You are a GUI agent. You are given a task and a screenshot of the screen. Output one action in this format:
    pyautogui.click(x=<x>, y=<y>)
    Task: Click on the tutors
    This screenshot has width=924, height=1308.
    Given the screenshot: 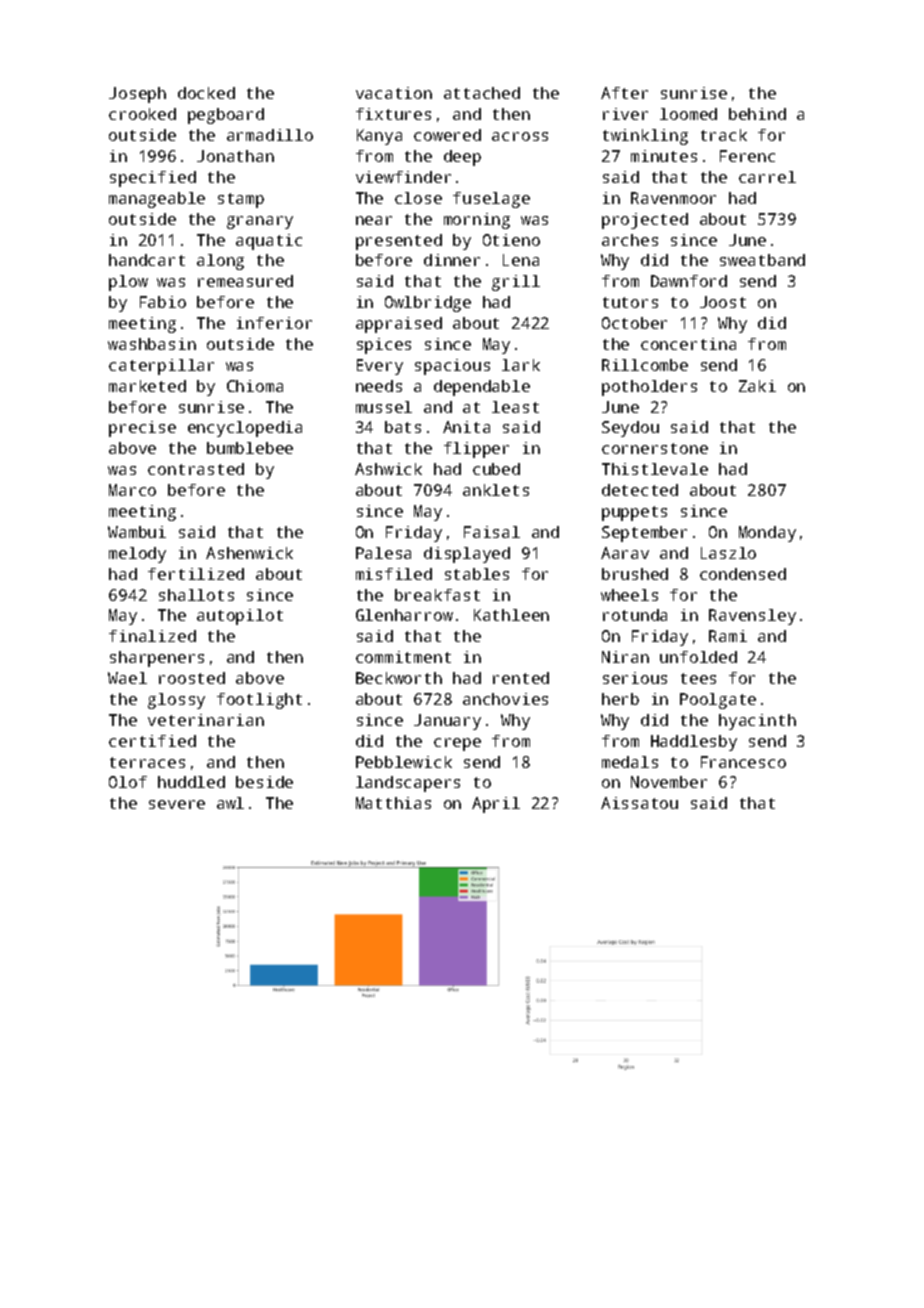 What is the action you would take?
    pyautogui.click(x=630, y=302)
